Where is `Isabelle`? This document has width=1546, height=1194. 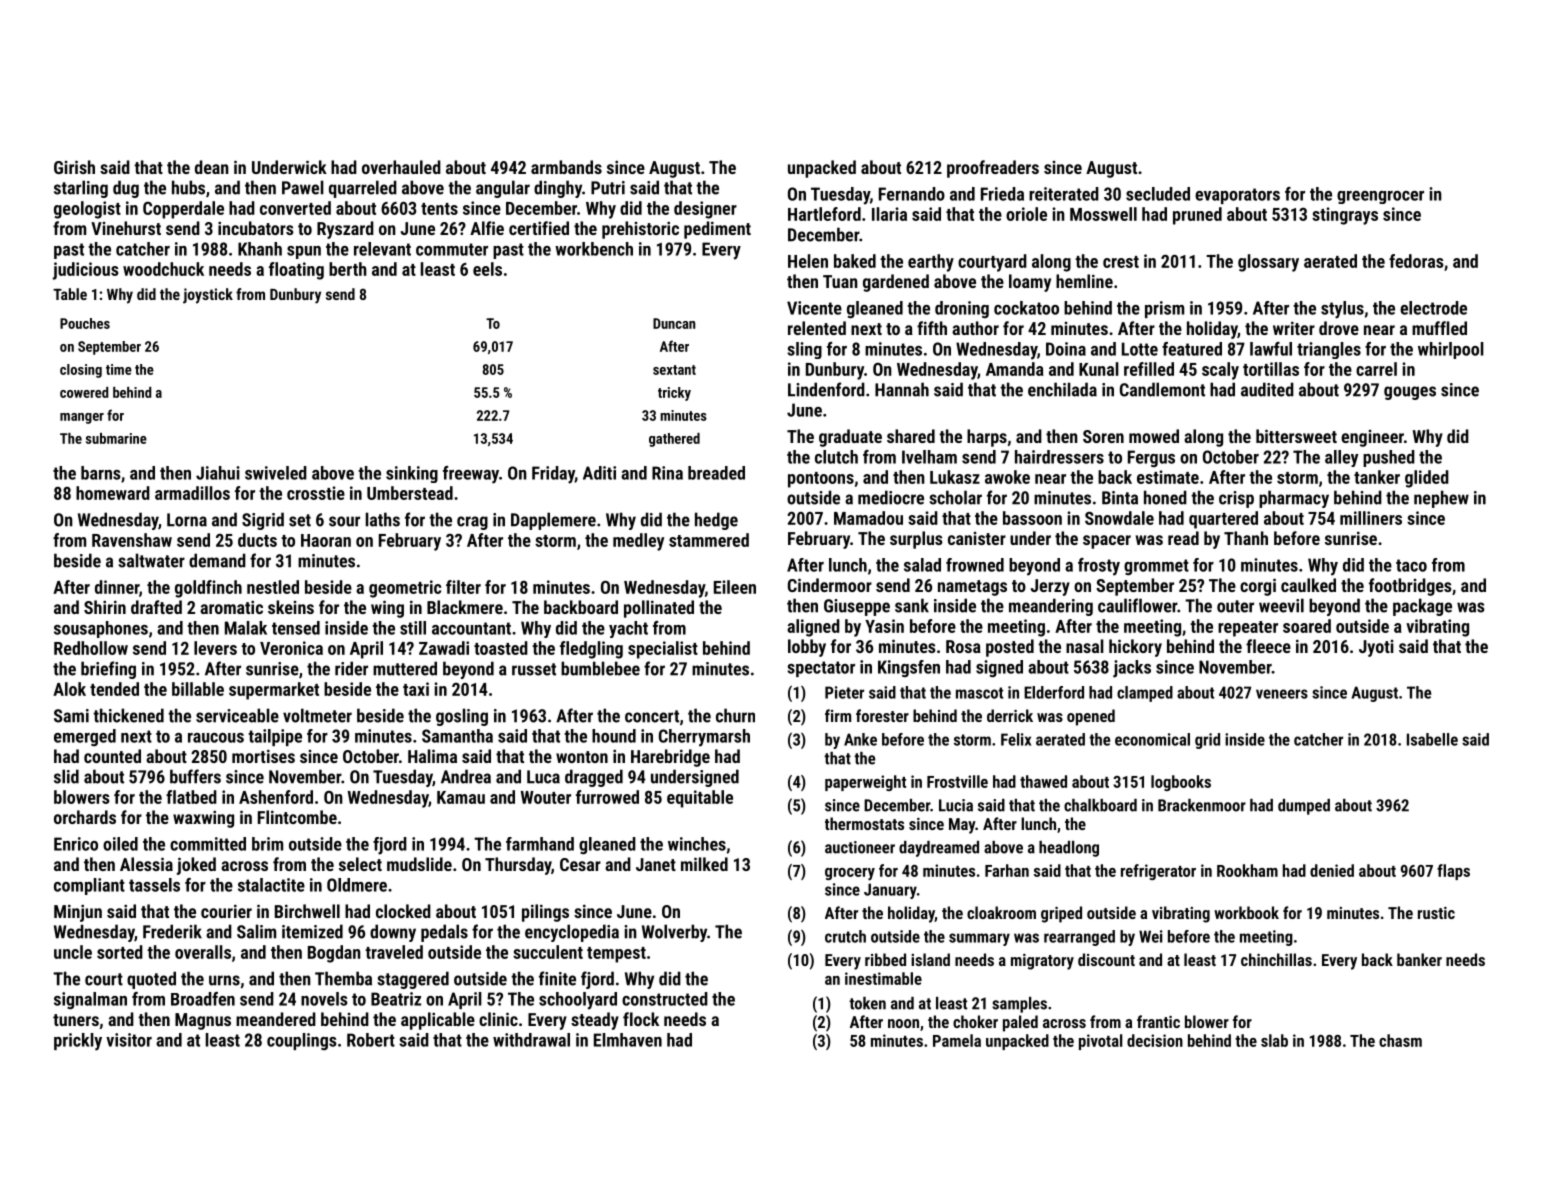 Isabelle is located at coordinates (1432, 739).
